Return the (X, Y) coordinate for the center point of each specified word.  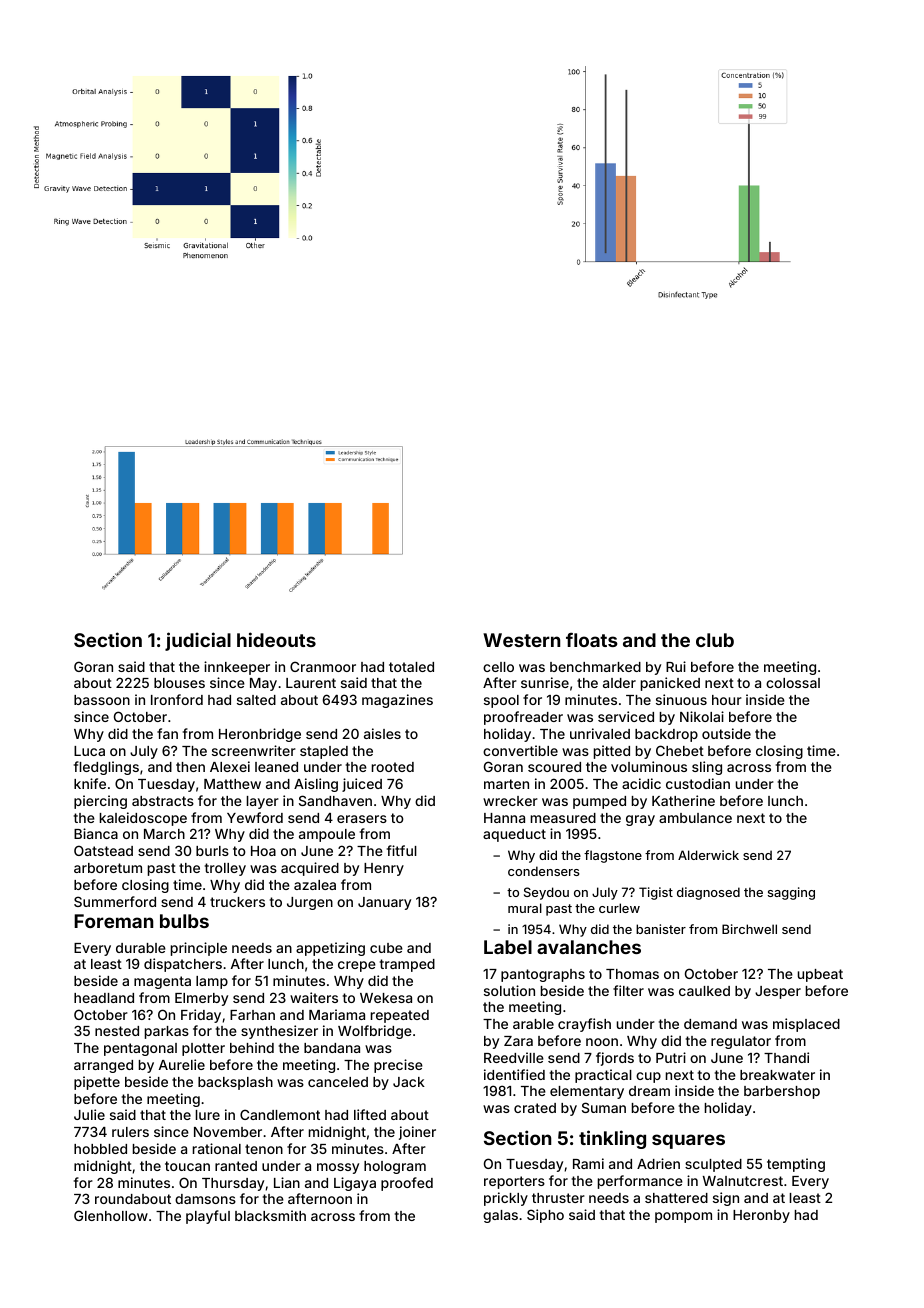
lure (208, 1115)
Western (521, 640)
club (715, 640)
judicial (198, 641)
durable (141, 948)
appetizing (330, 949)
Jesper (778, 992)
